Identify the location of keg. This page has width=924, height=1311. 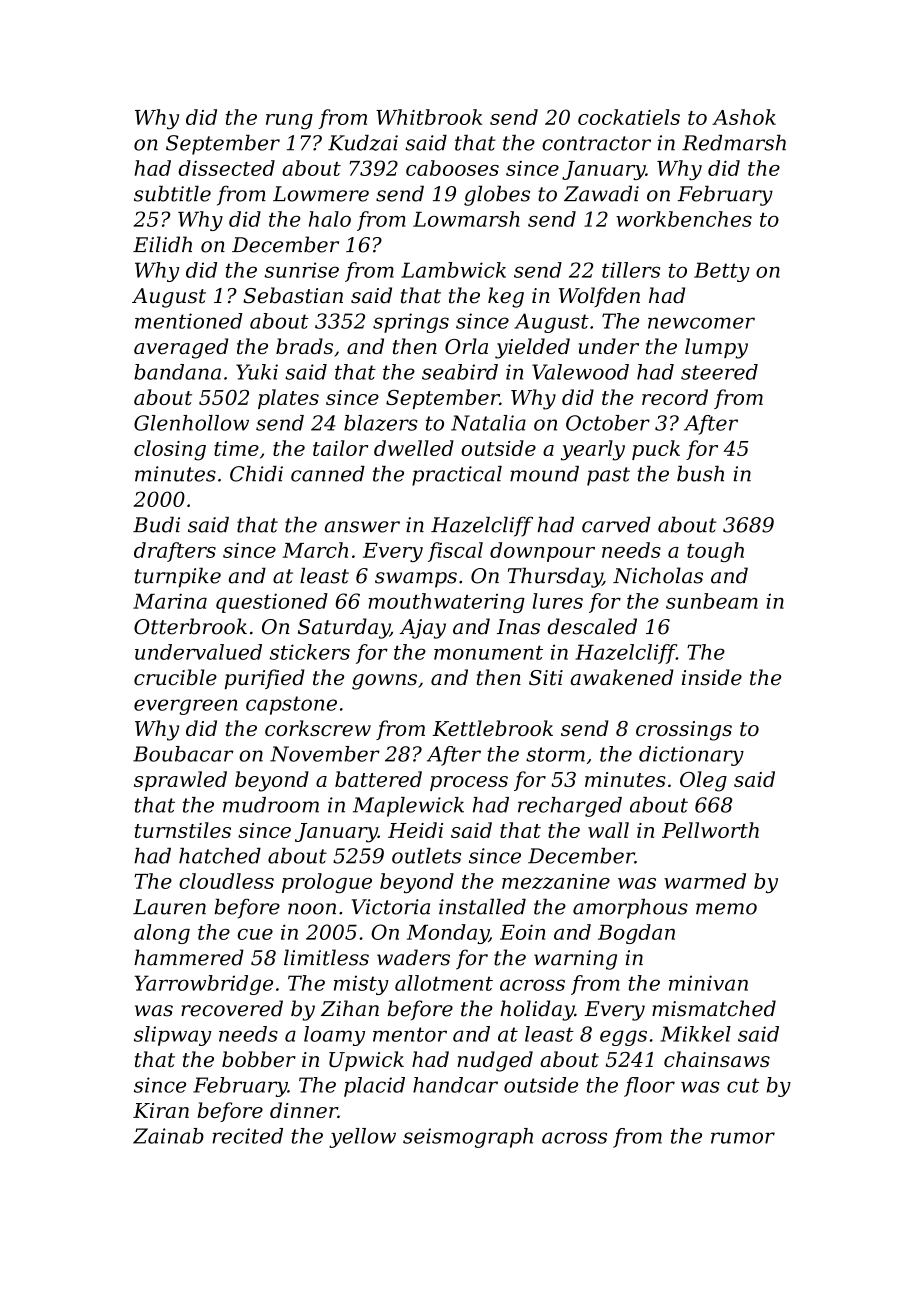
(506, 297).
